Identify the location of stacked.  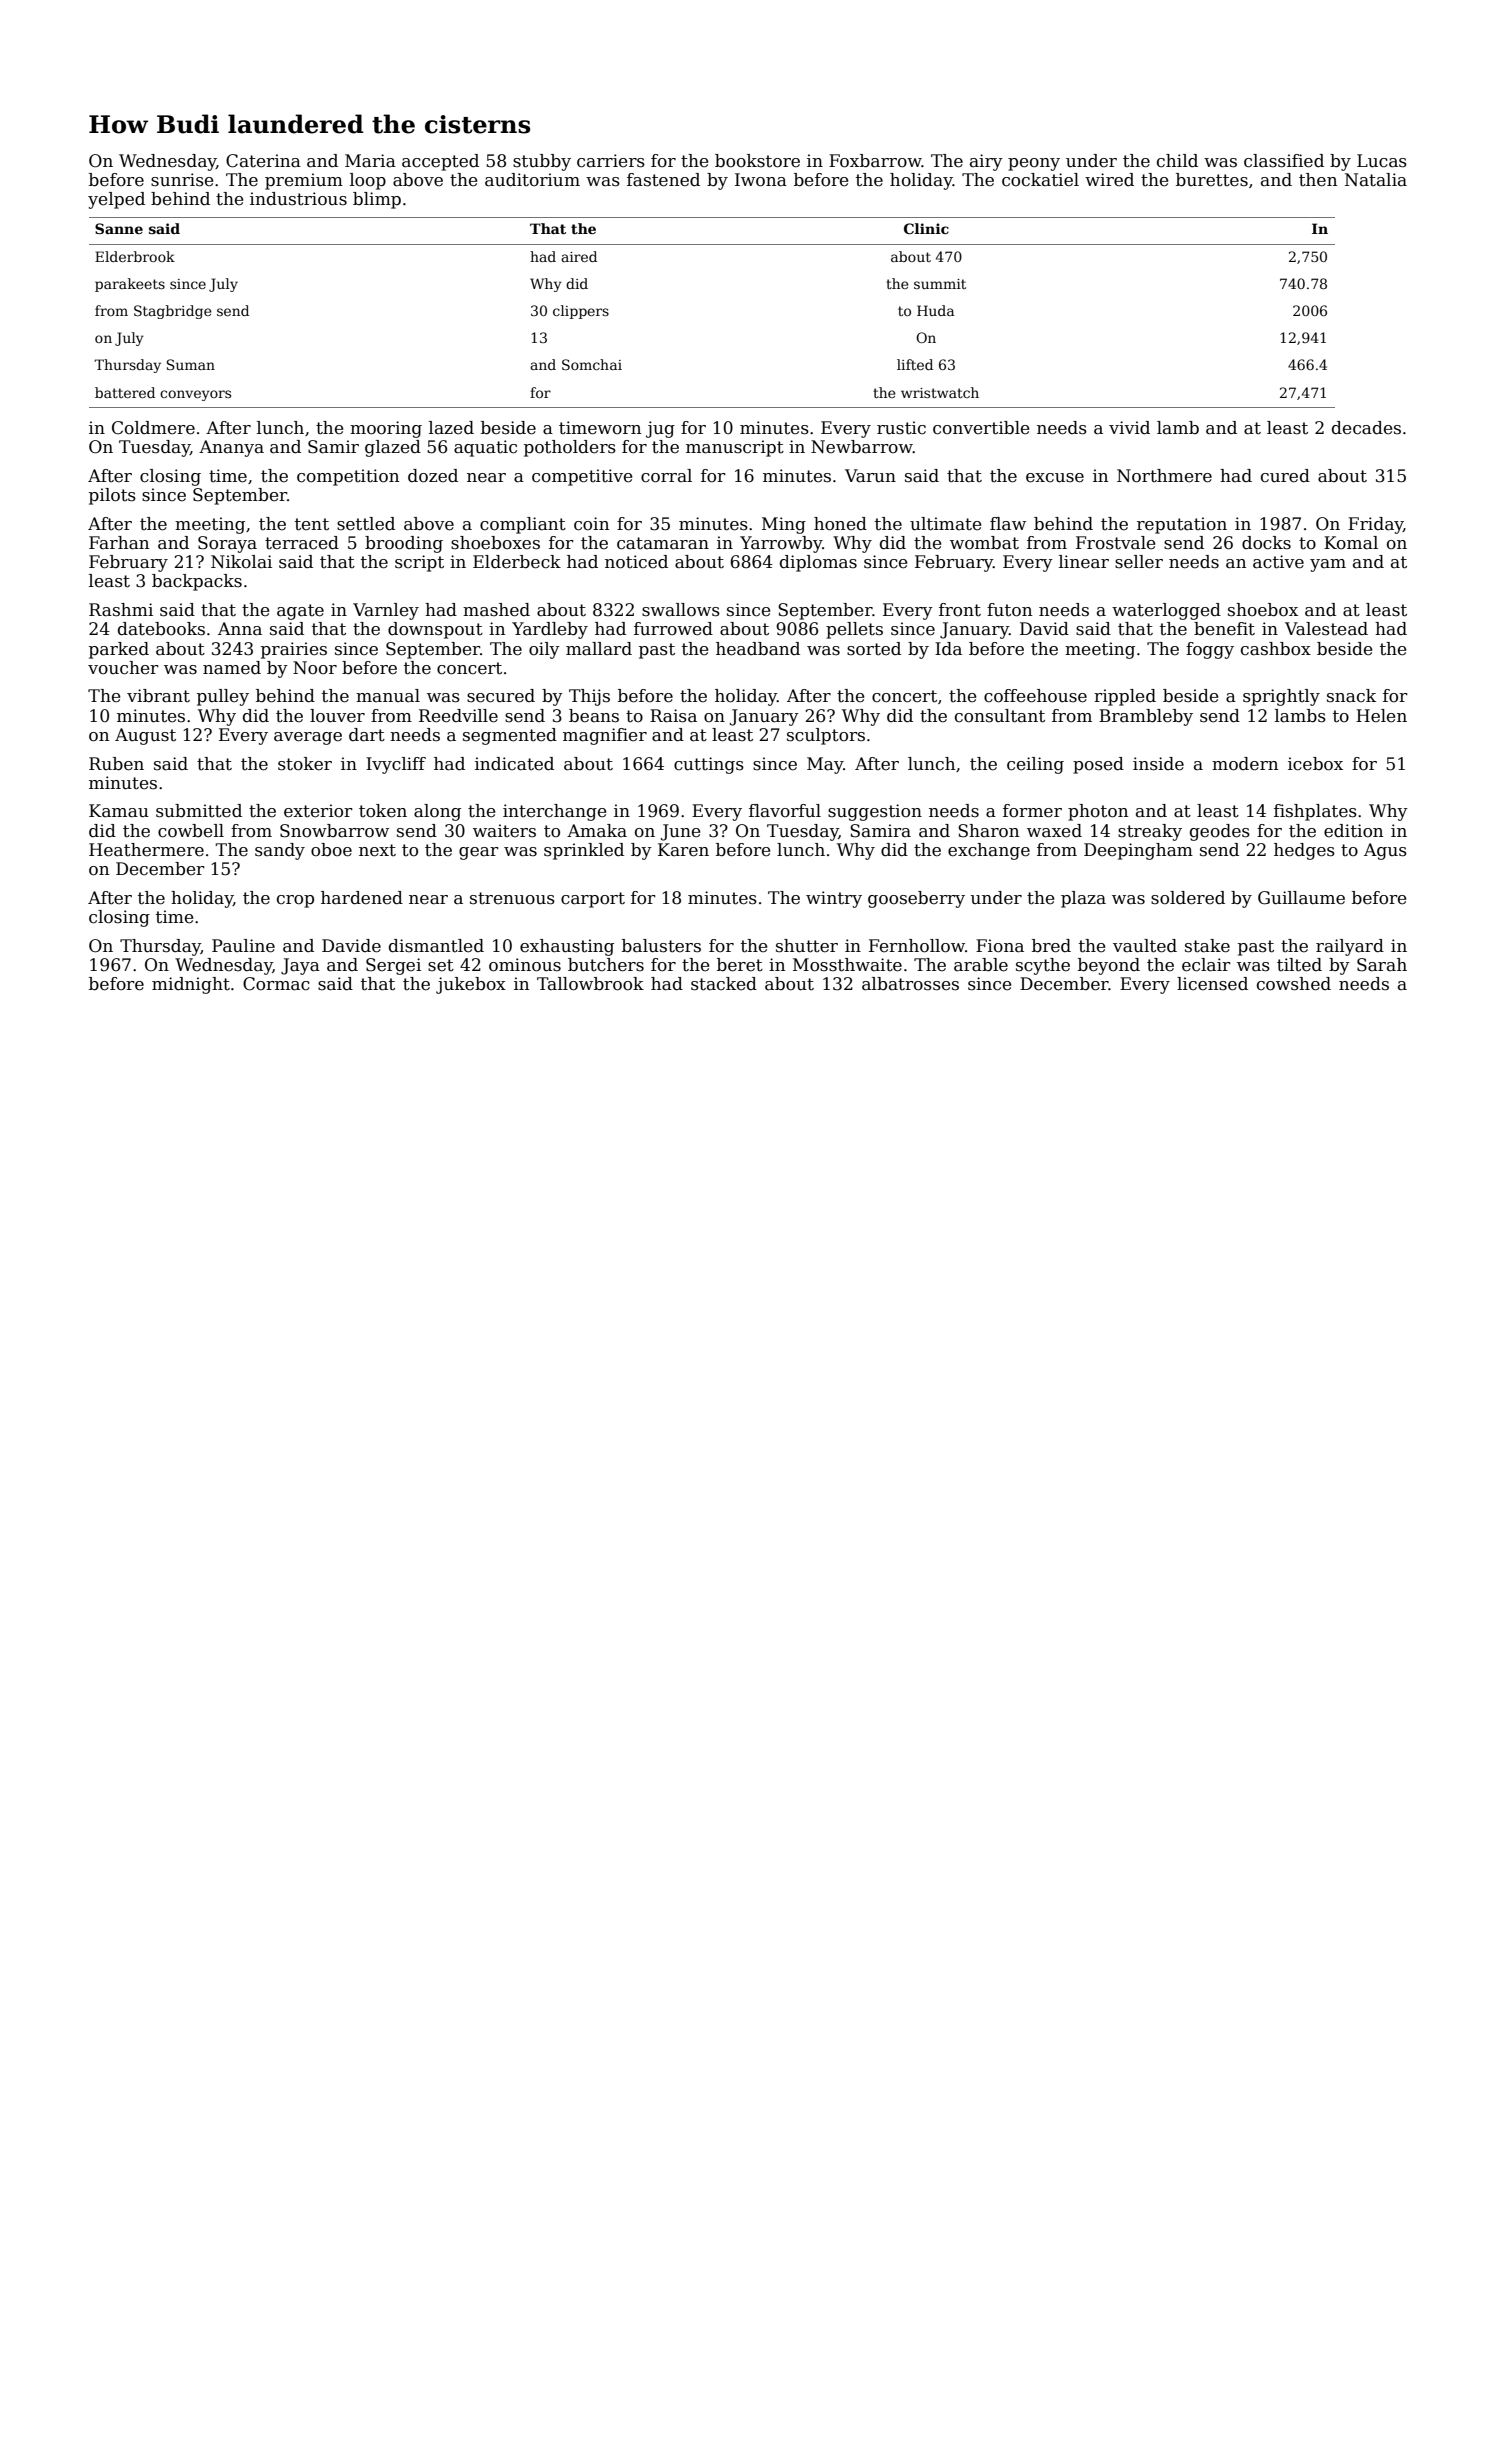
(724, 984).
